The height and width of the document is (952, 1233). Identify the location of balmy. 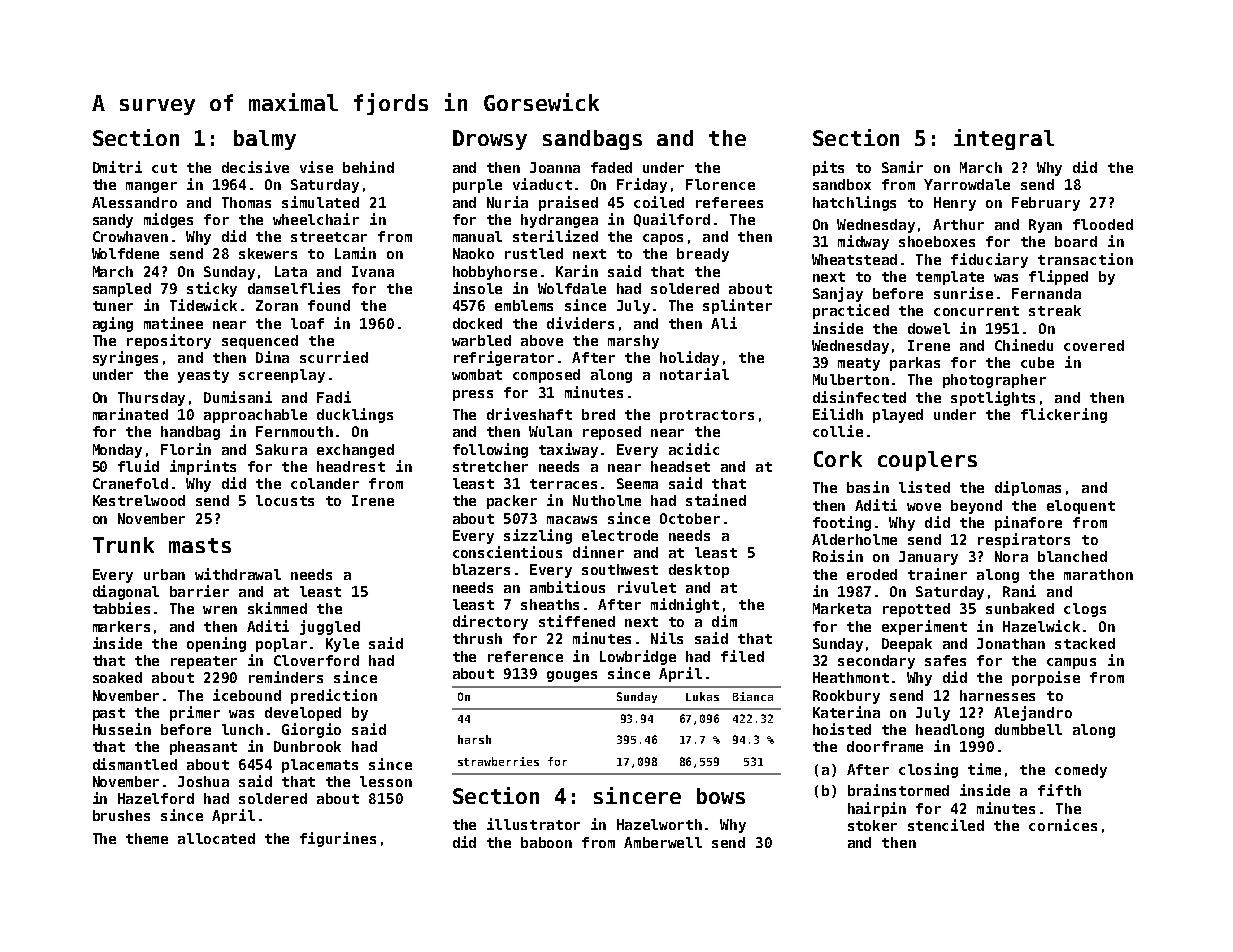
(265, 140).
